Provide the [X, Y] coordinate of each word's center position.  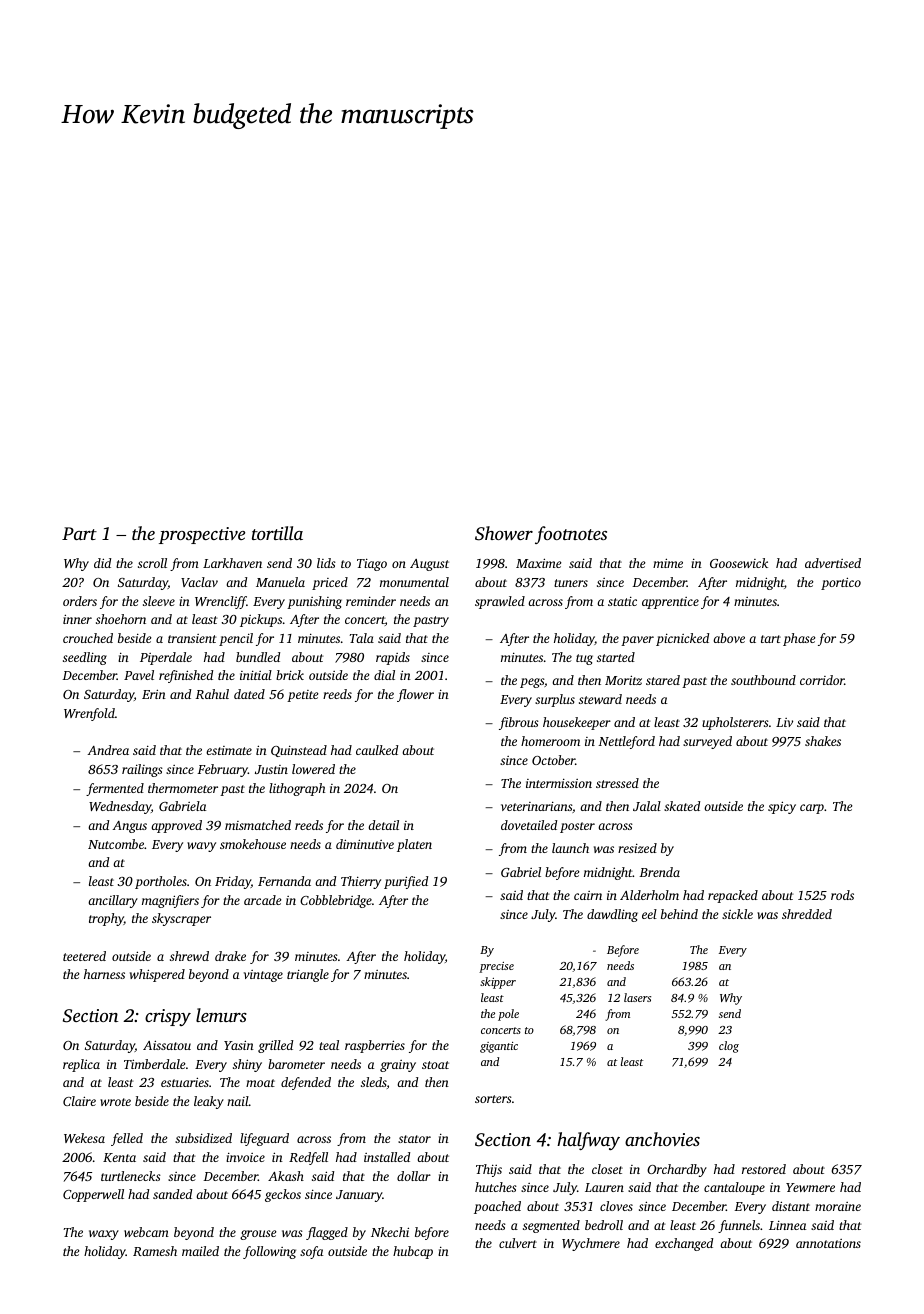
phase [799, 639]
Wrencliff [221, 602]
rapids [393, 658]
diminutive [365, 844]
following [269, 1252]
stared [663, 680]
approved [176, 826]
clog [729, 1047]
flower [415, 695]
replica [81, 1065]
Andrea [108, 750]
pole [508, 1015]
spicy [782, 807]
